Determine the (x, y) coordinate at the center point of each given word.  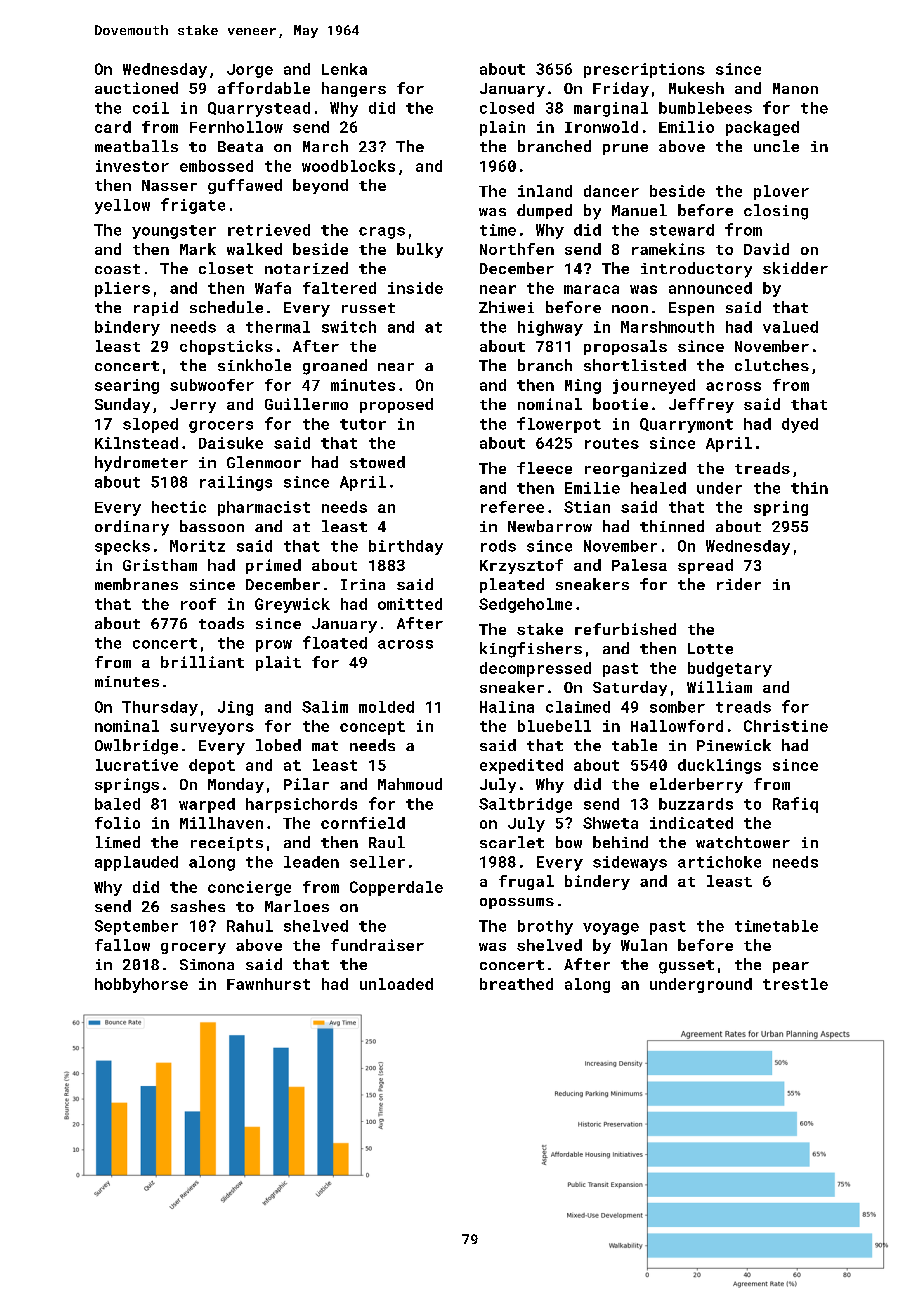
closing (776, 212)
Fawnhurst (268, 984)
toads (221, 623)
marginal (611, 109)
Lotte (710, 648)
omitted (410, 604)
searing (127, 386)
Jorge (250, 71)
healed (658, 488)
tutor (363, 424)
